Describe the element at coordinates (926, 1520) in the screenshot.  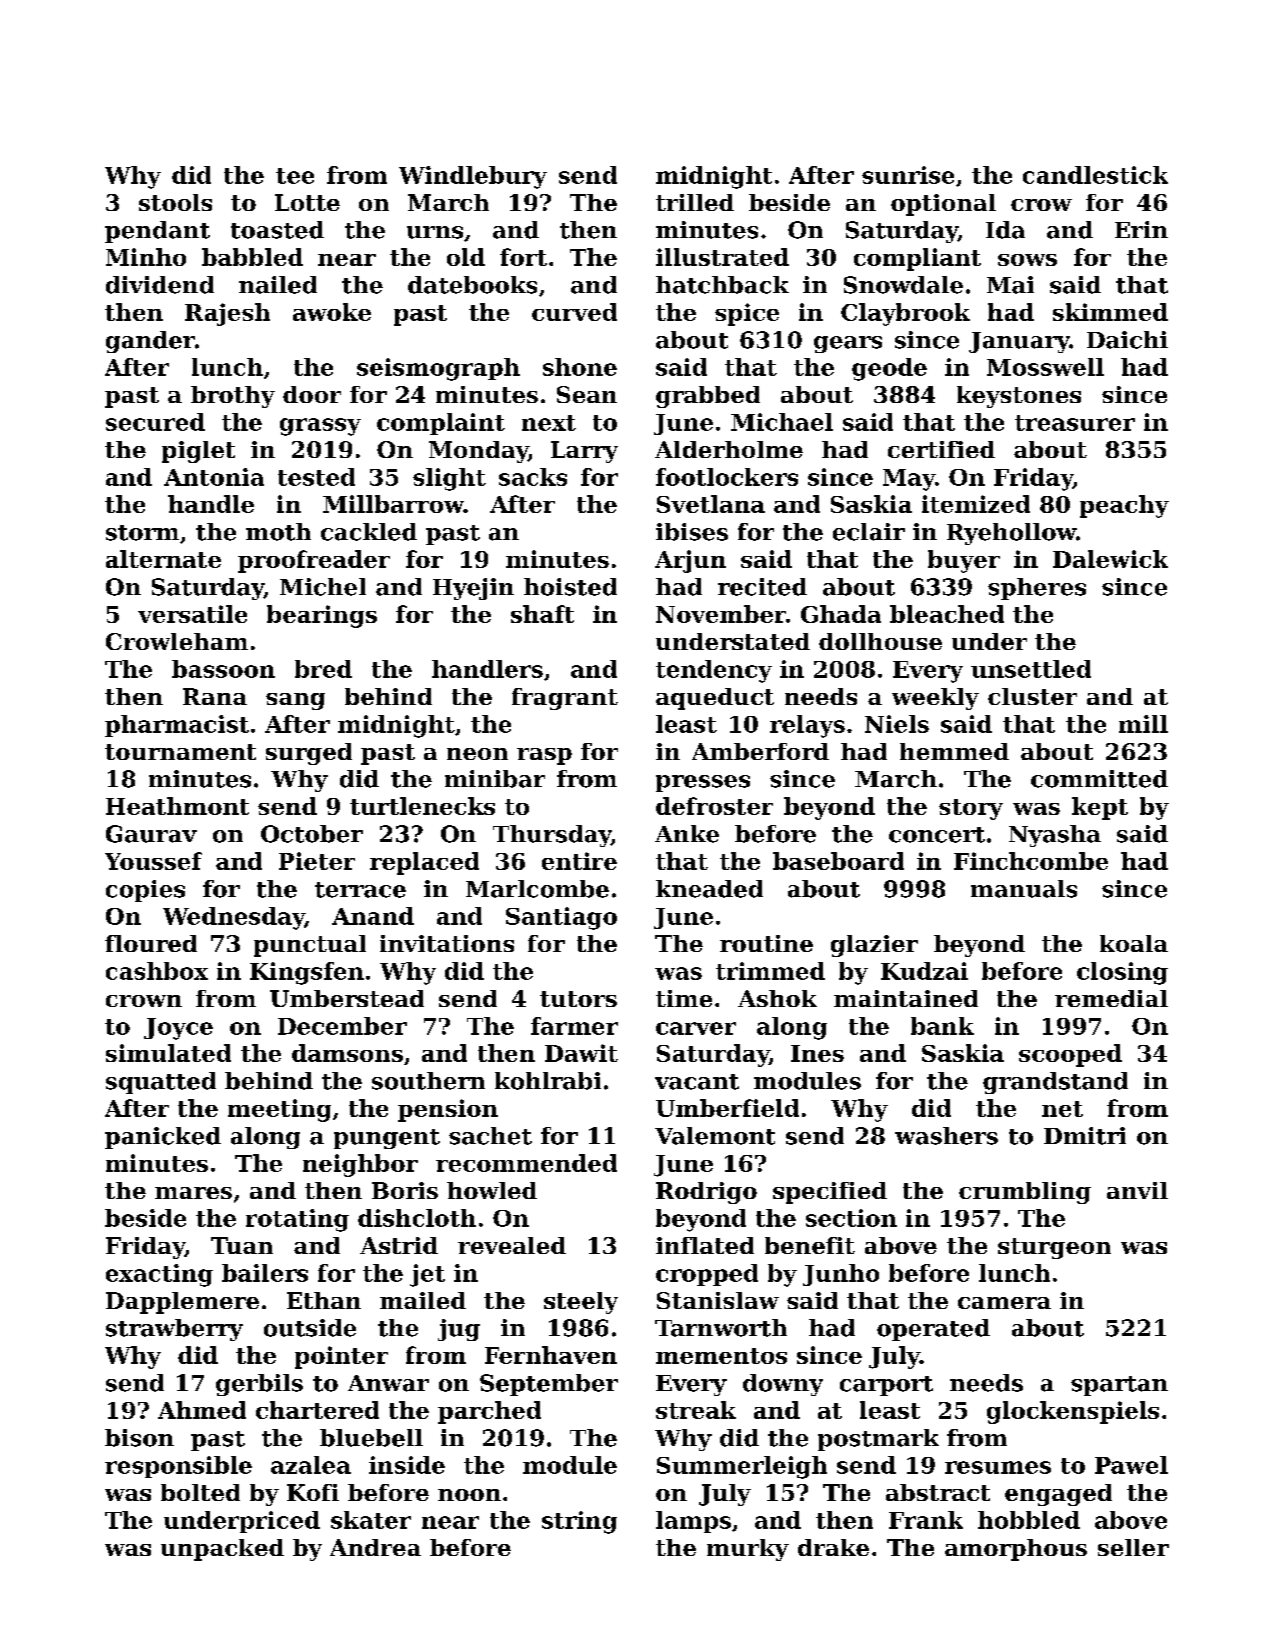
I see `Frank` at that location.
